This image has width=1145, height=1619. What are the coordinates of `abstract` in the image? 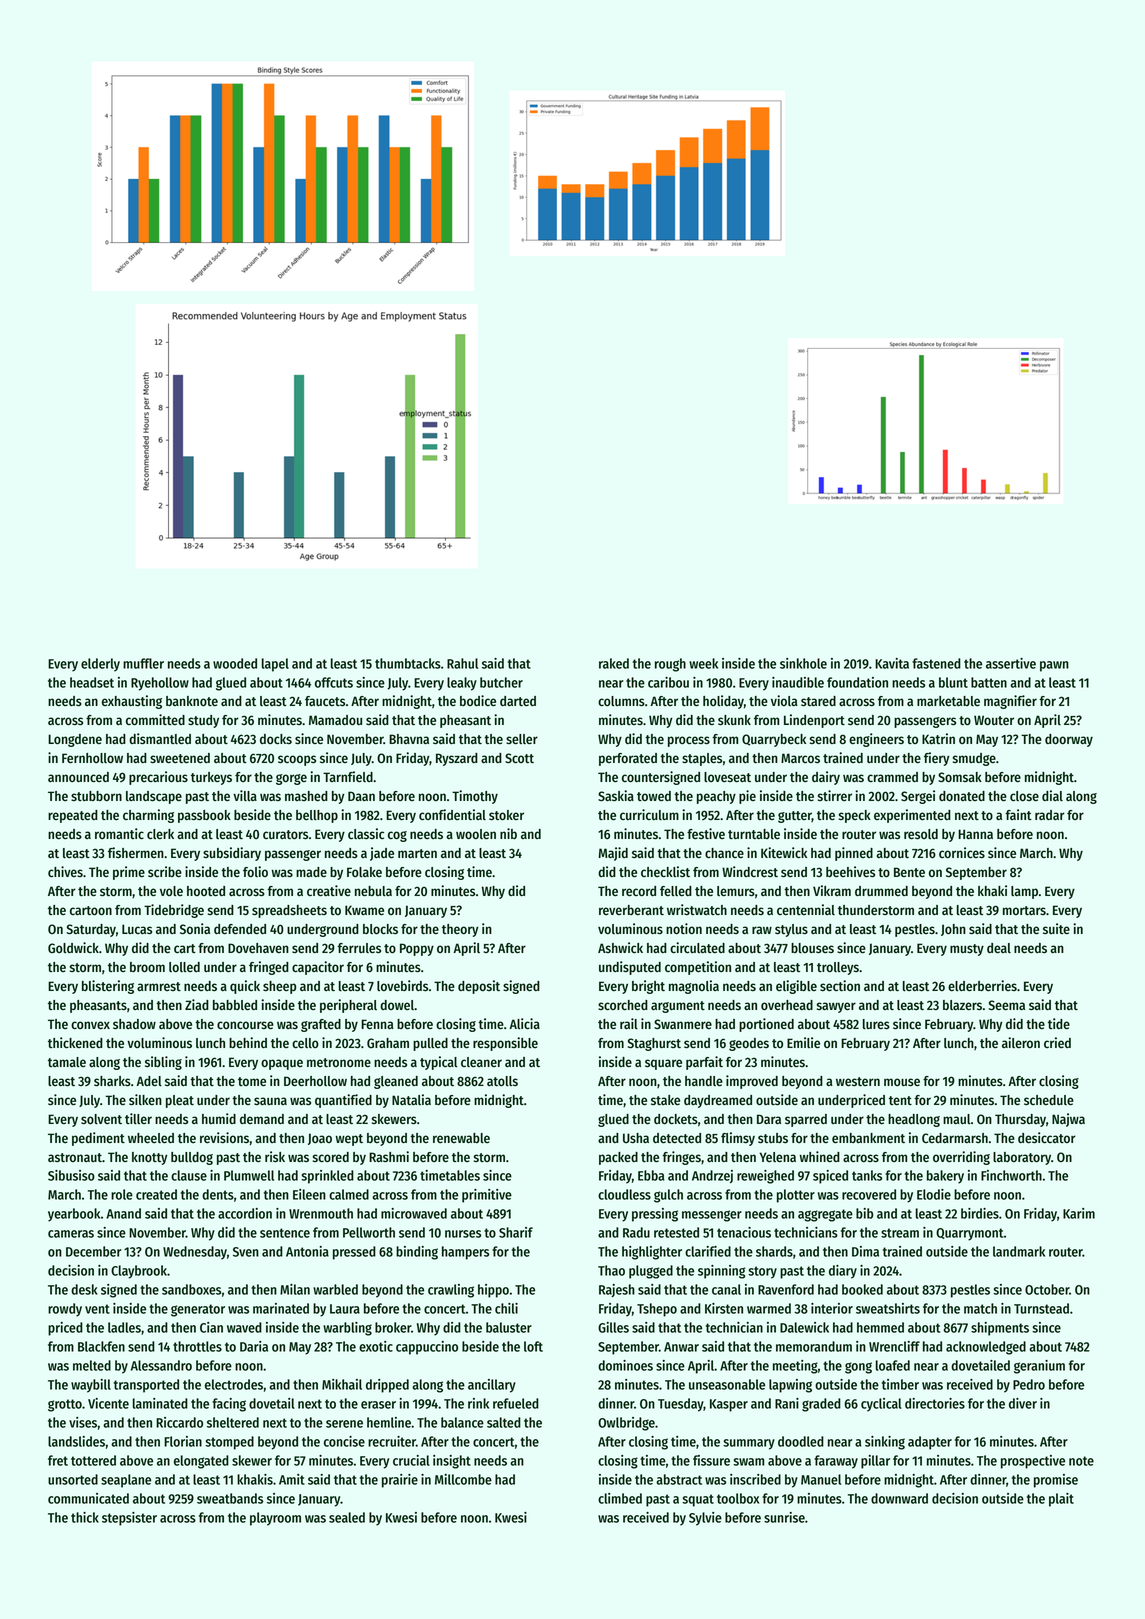 It's located at (679, 1479).
